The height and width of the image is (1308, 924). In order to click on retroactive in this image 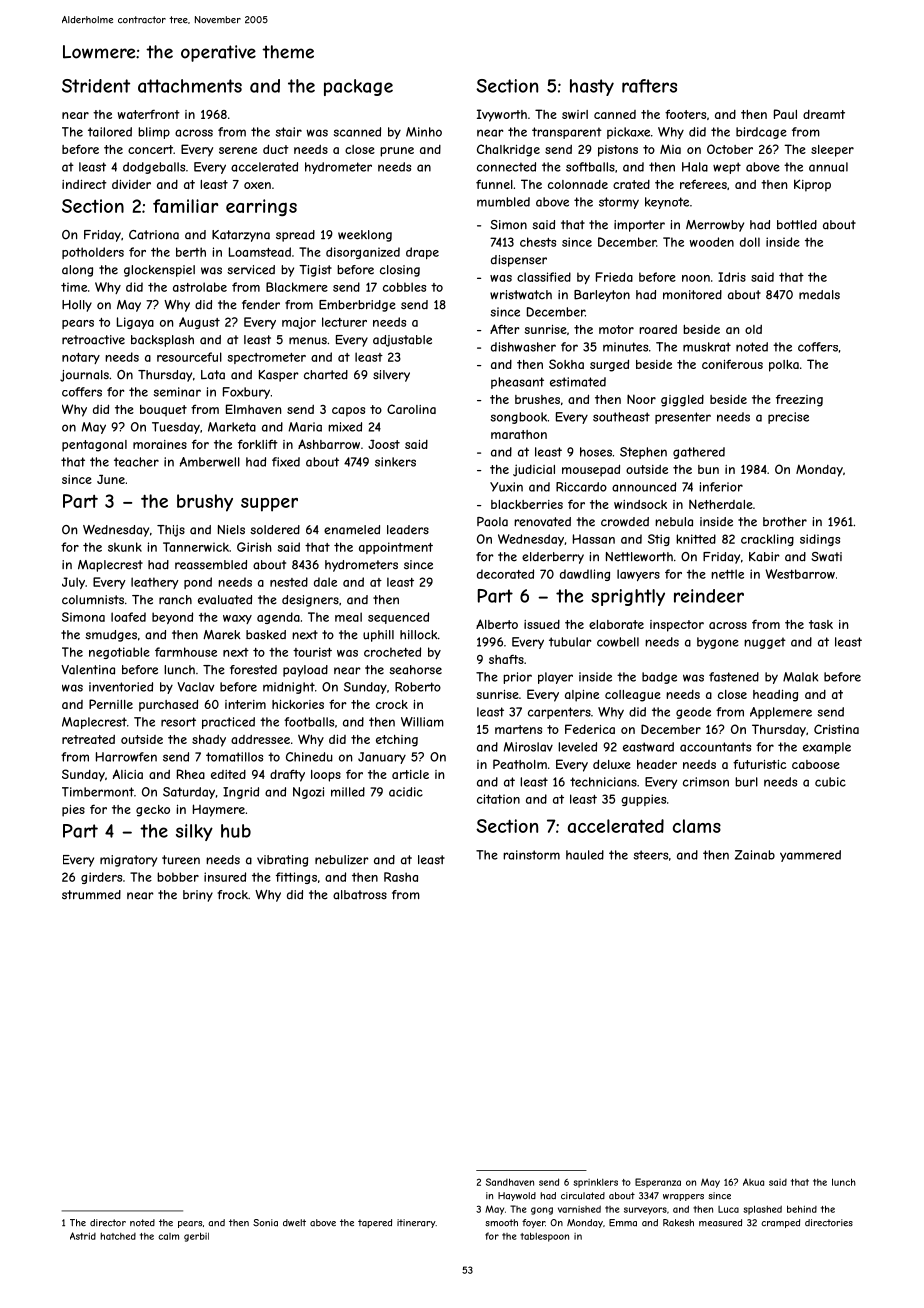, I will do `click(93, 340)`.
